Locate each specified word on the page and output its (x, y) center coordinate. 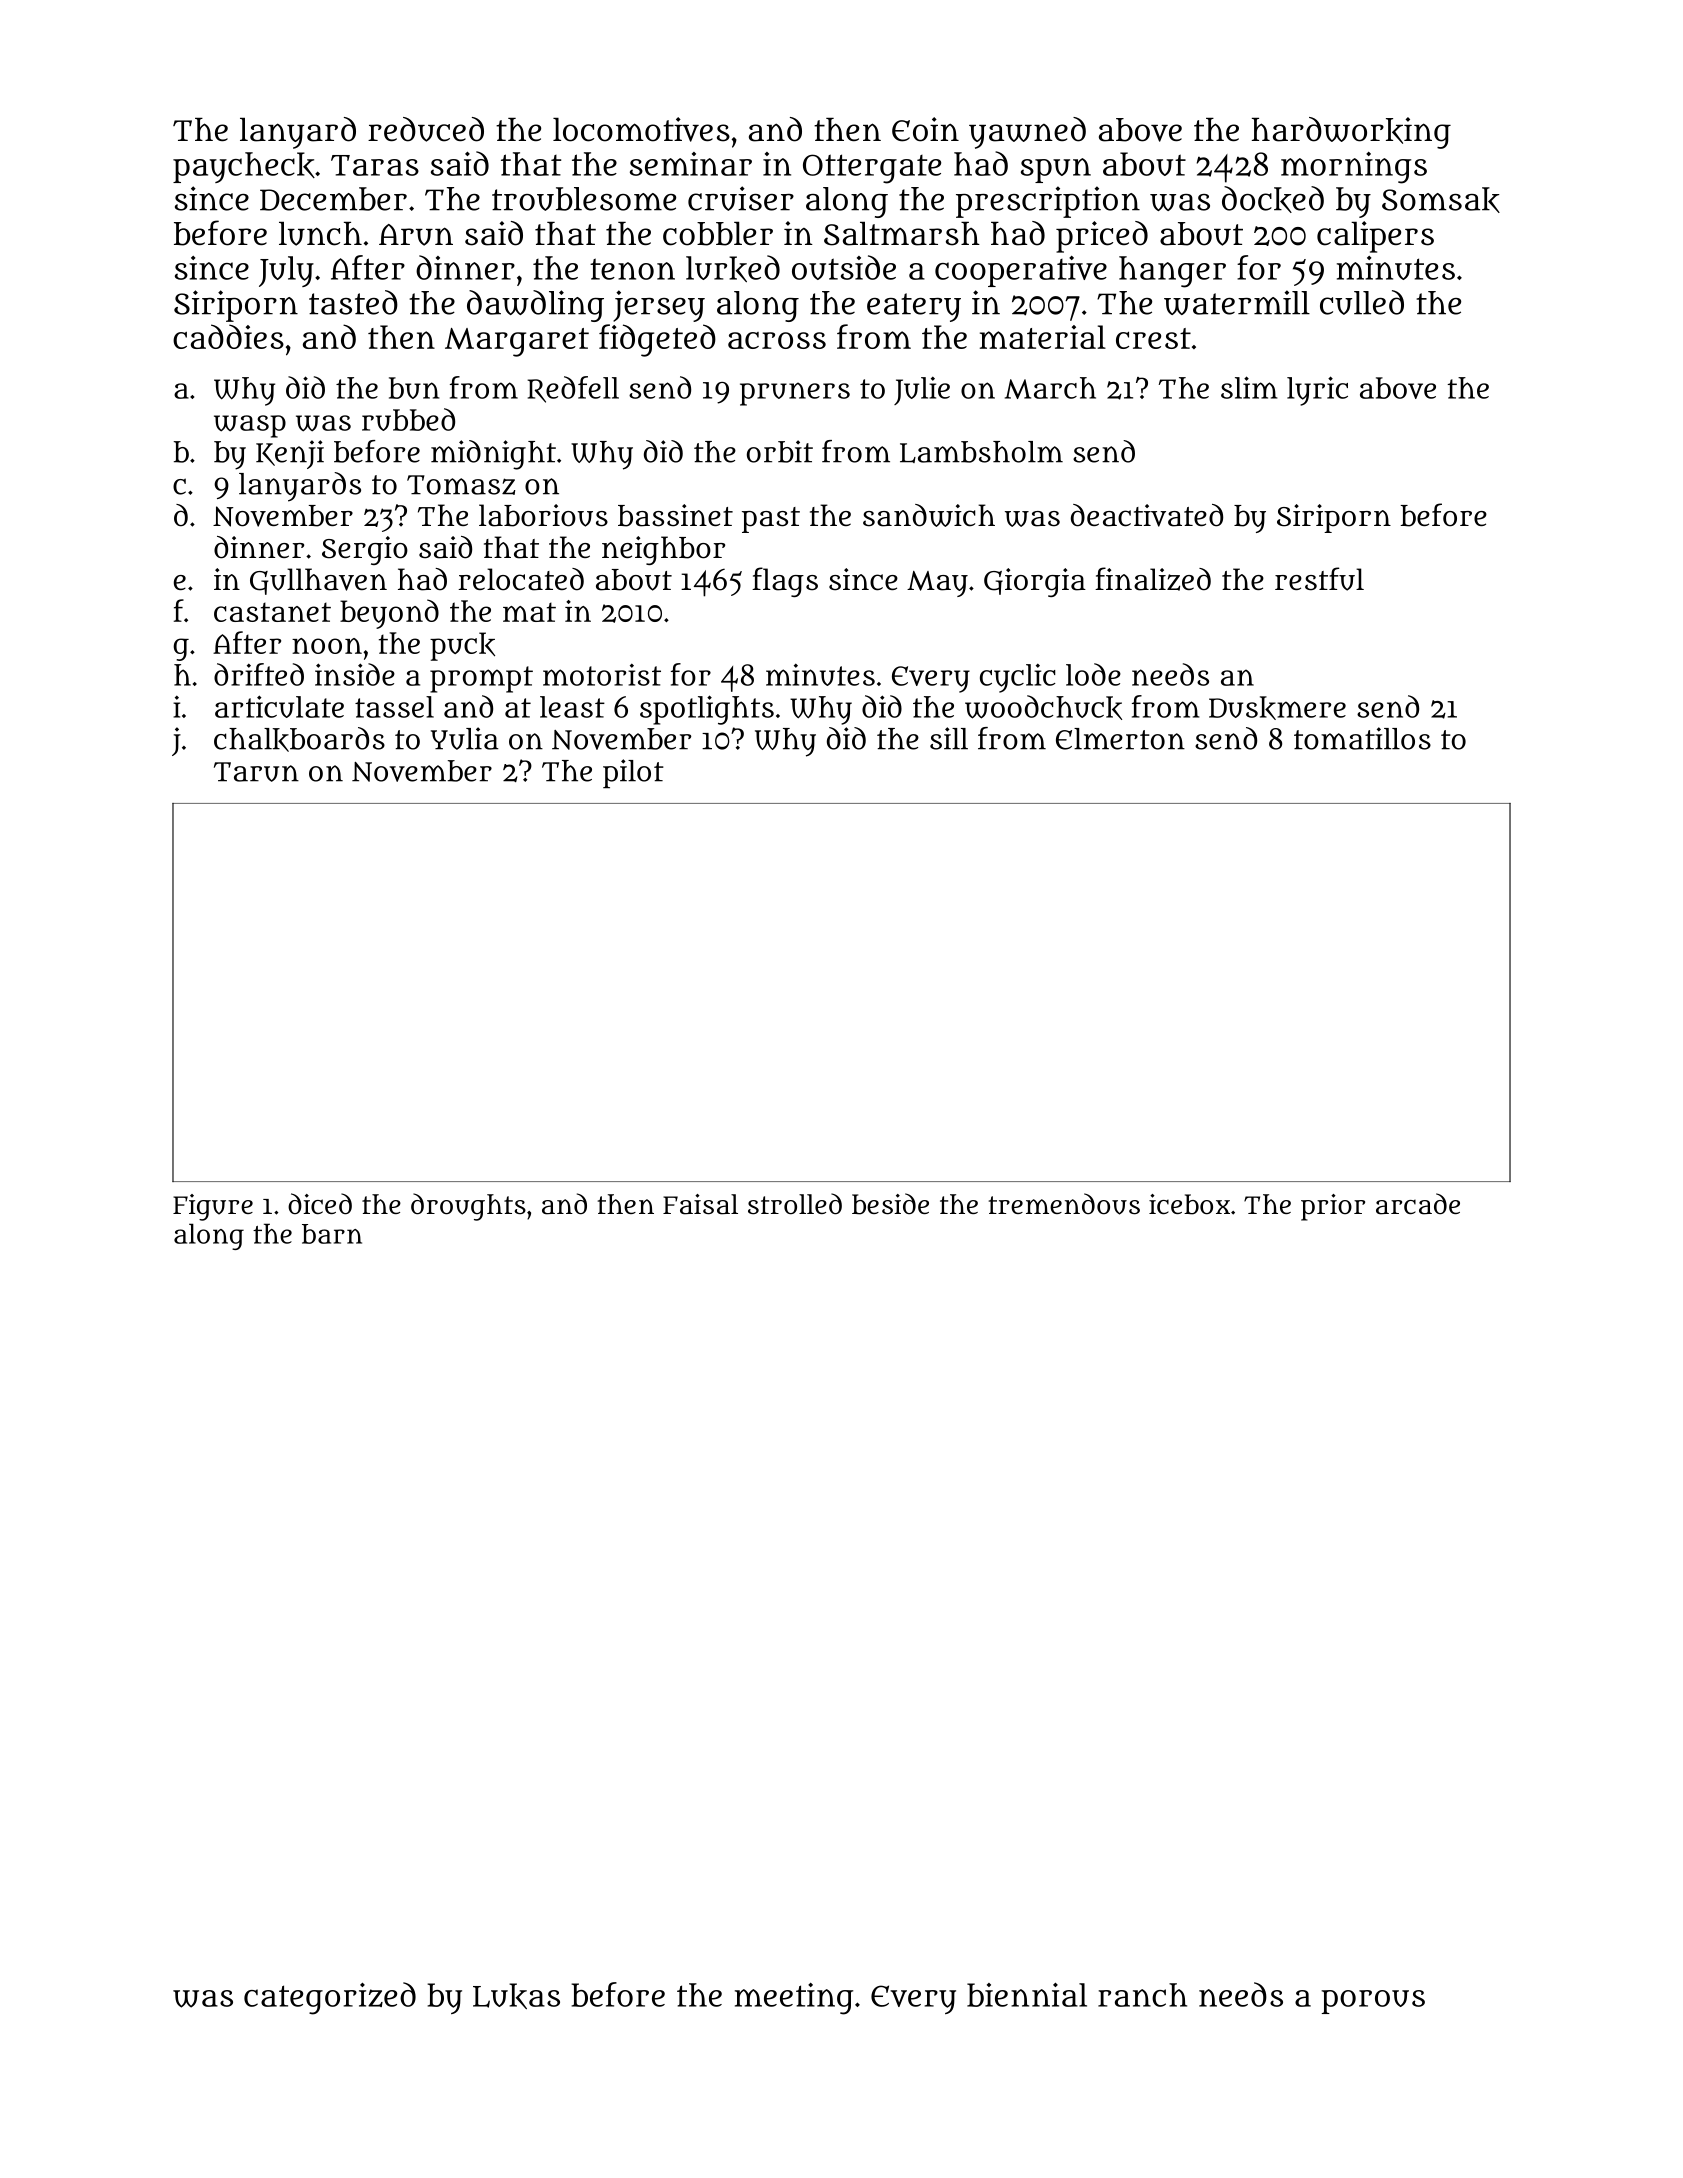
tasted (353, 302)
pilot (633, 773)
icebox (1189, 1204)
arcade (1418, 1204)
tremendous (1064, 1204)
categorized (330, 1998)
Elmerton (1120, 739)
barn (332, 1234)
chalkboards (299, 739)
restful (1319, 579)
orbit (780, 451)
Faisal (700, 1204)
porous (1373, 2002)
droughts (468, 1207)
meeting (794, 1999)
